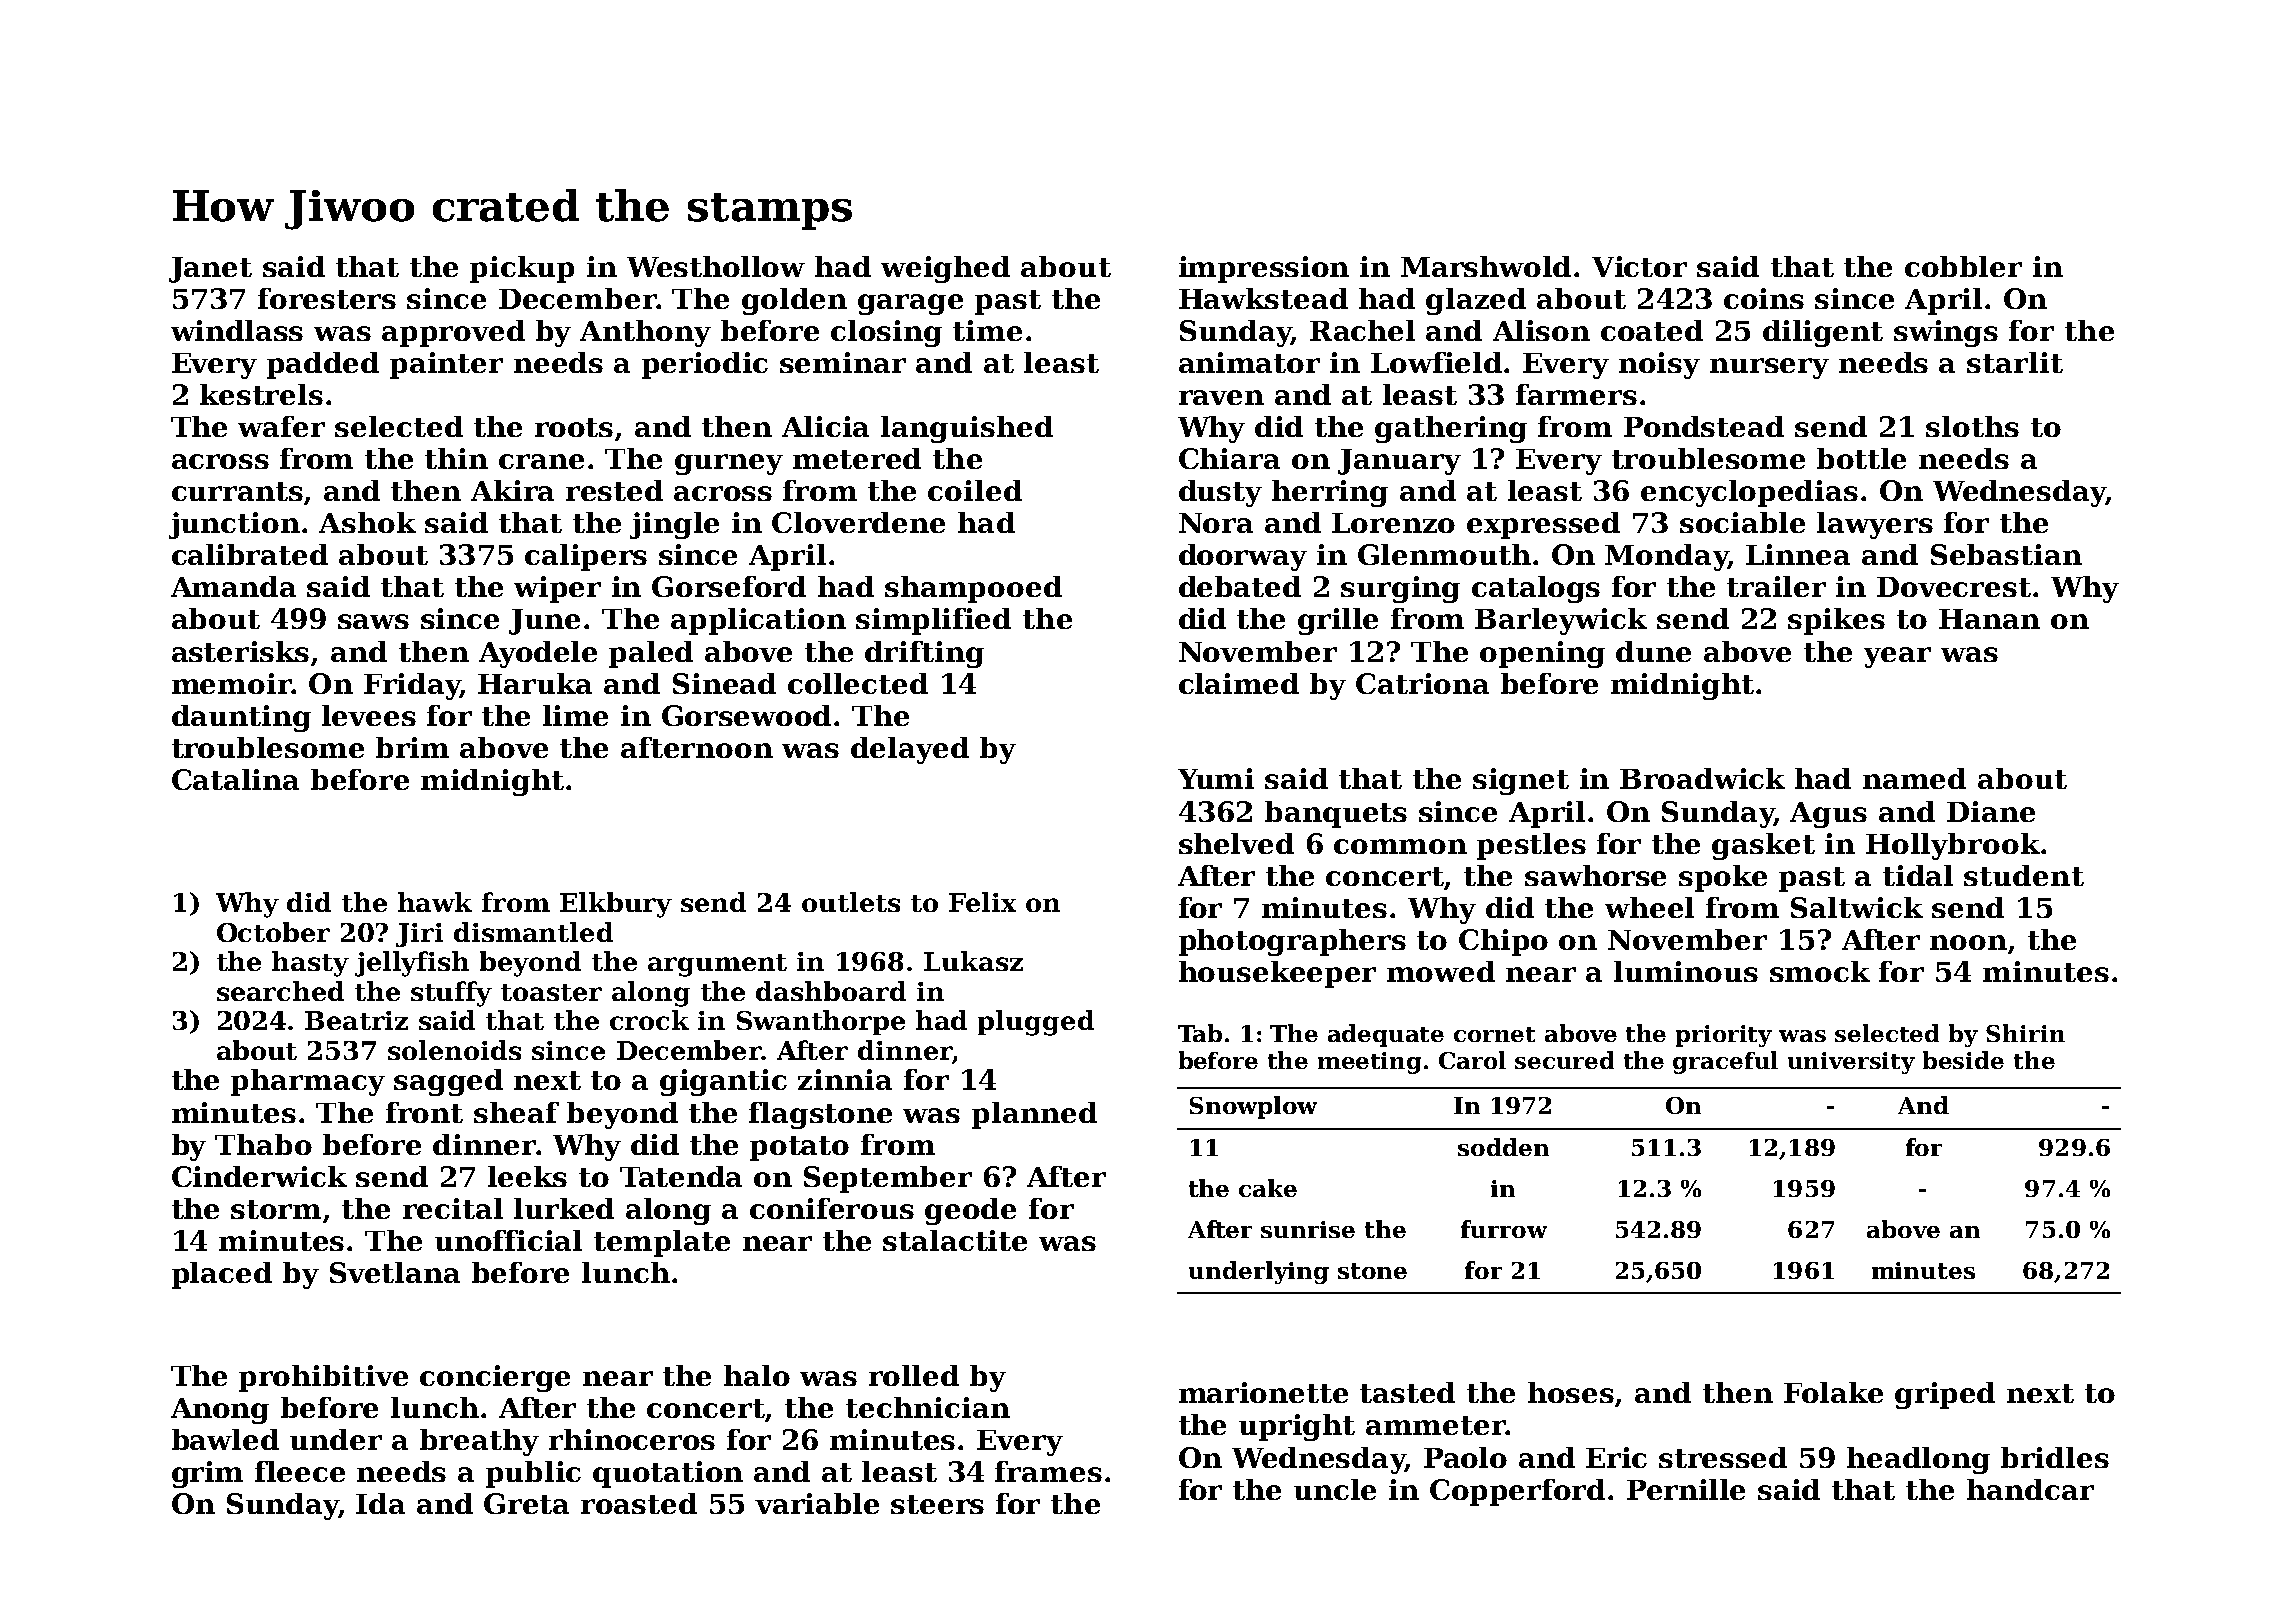 This screenshot has width=2292, height=1620. I want to click on Dovecrest, so click(1954, 587).
